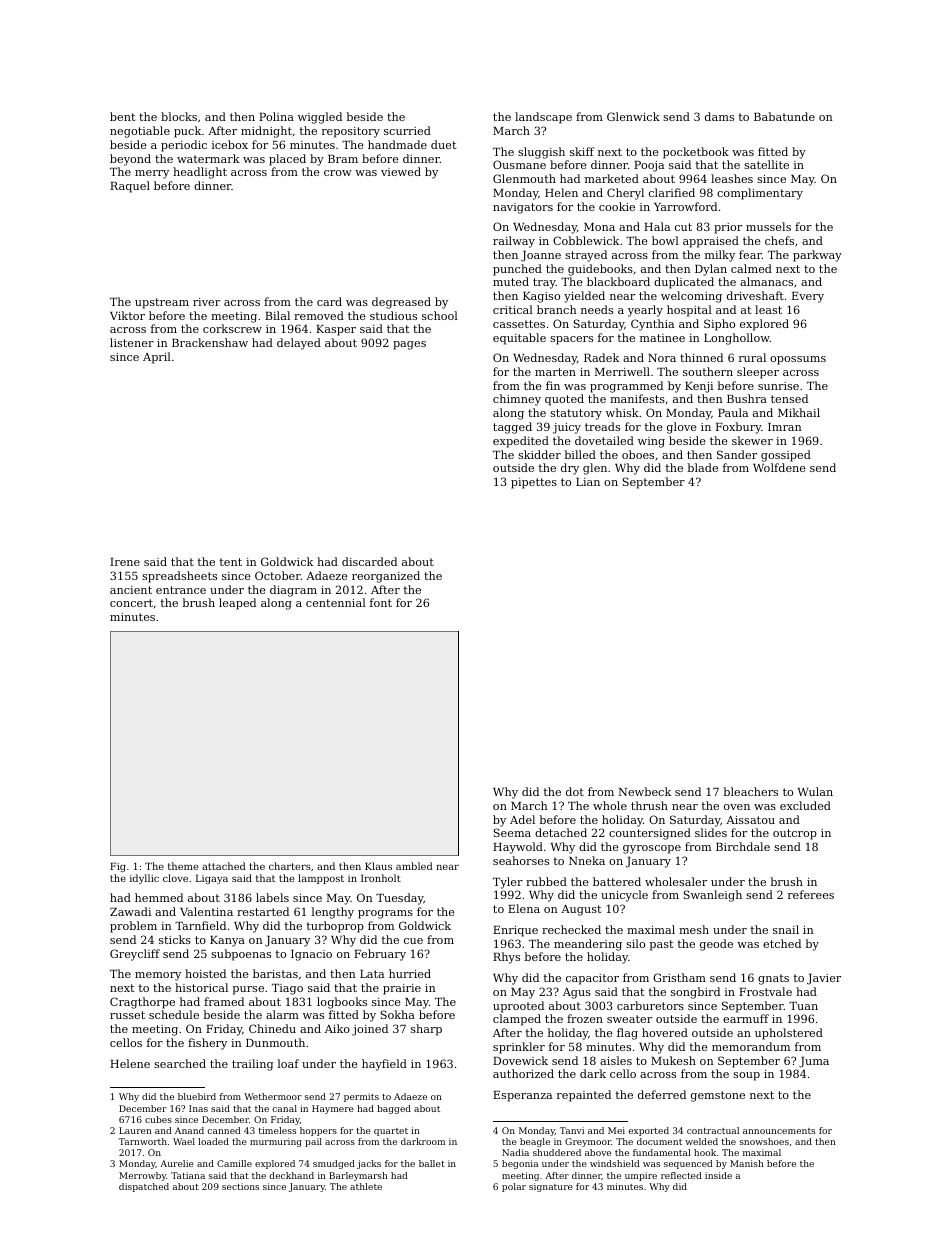  I want to click on beyond, so click(130, 160).
